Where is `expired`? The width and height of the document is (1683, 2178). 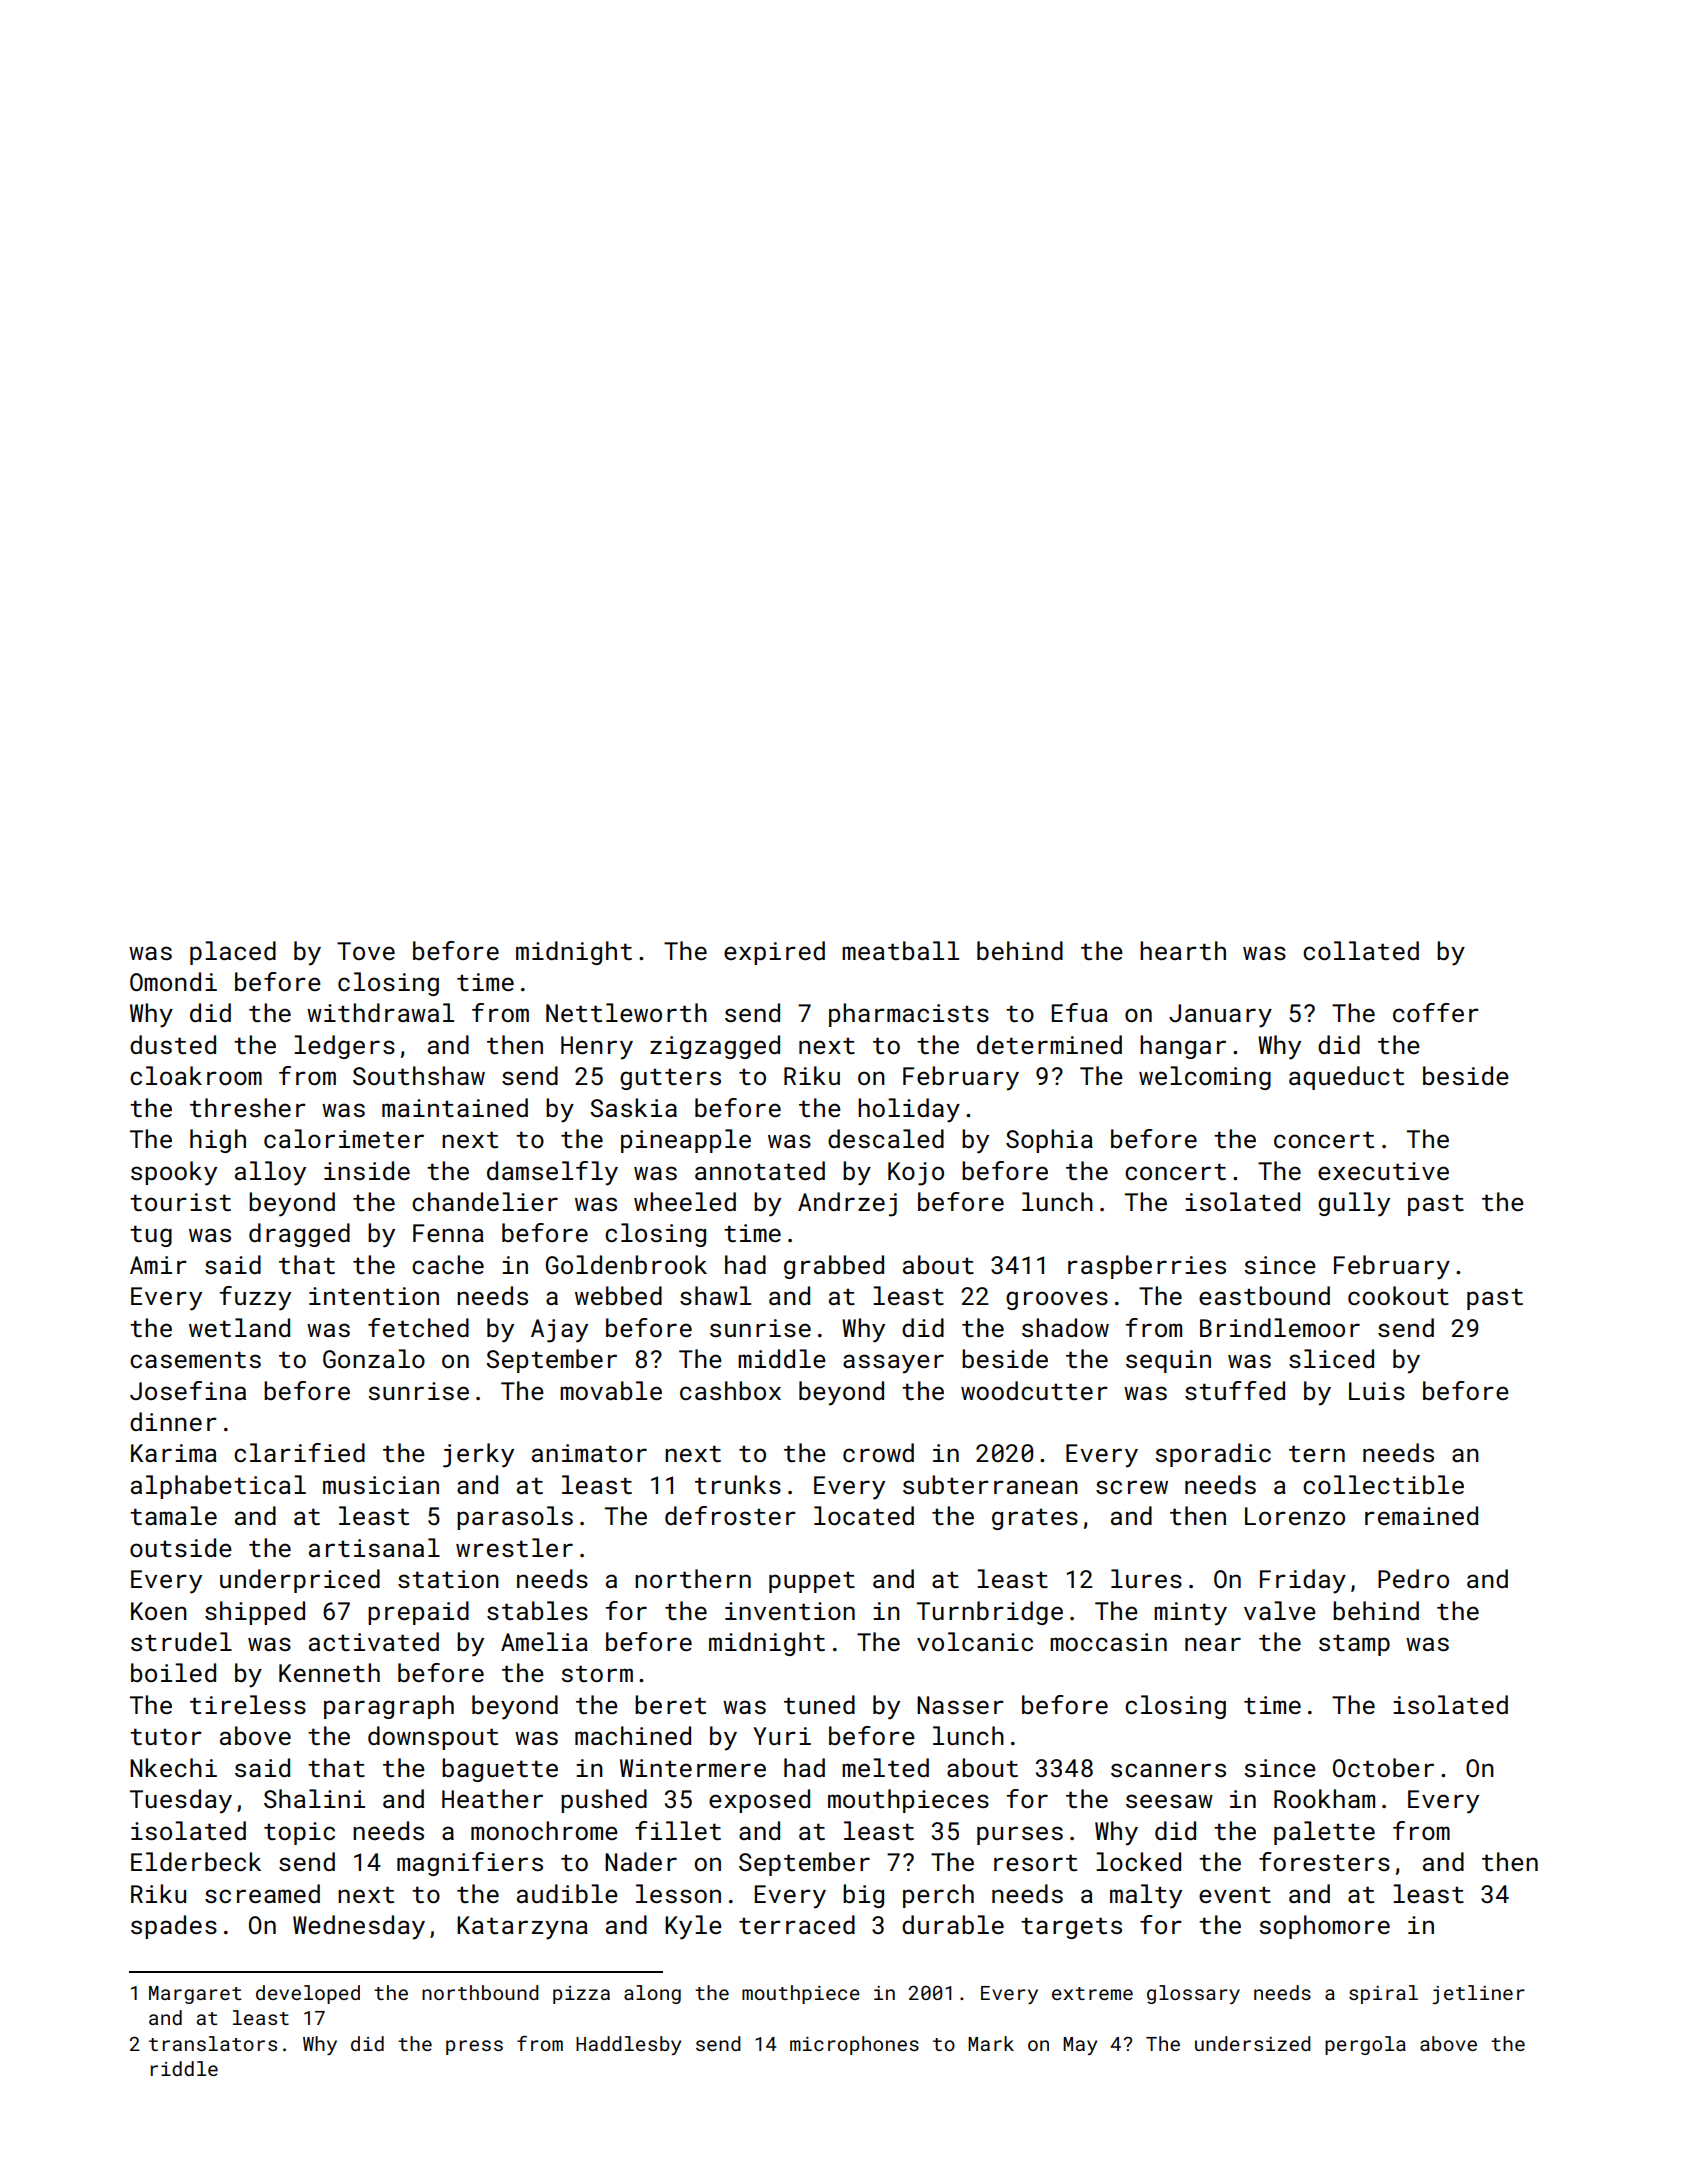
expired is located at coordinates (774, 953).
